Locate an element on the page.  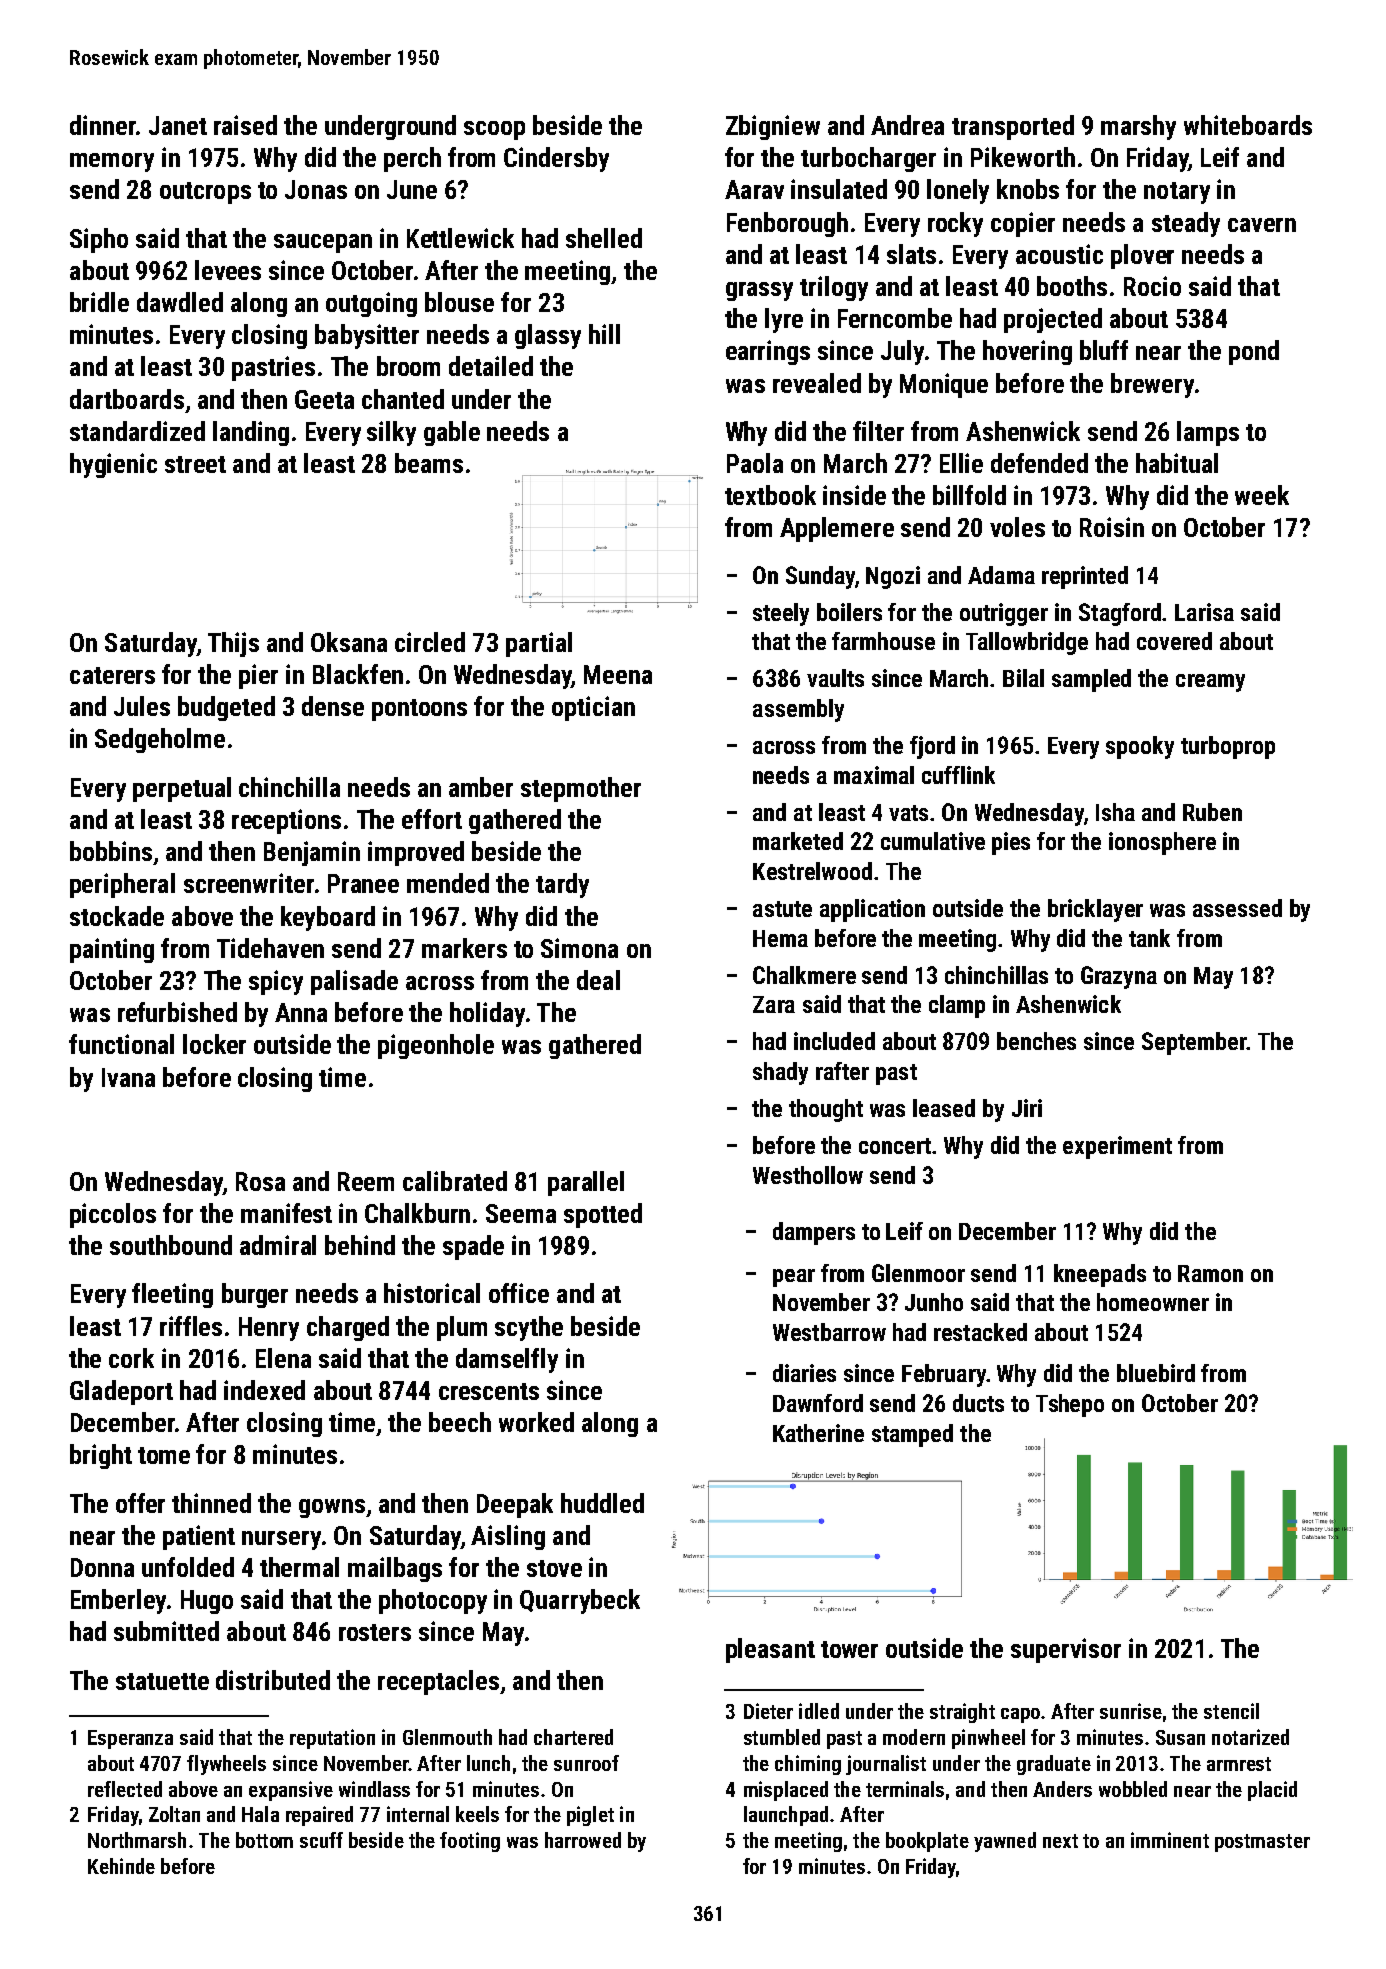
bluff is located at coordinates (1104, 350).
